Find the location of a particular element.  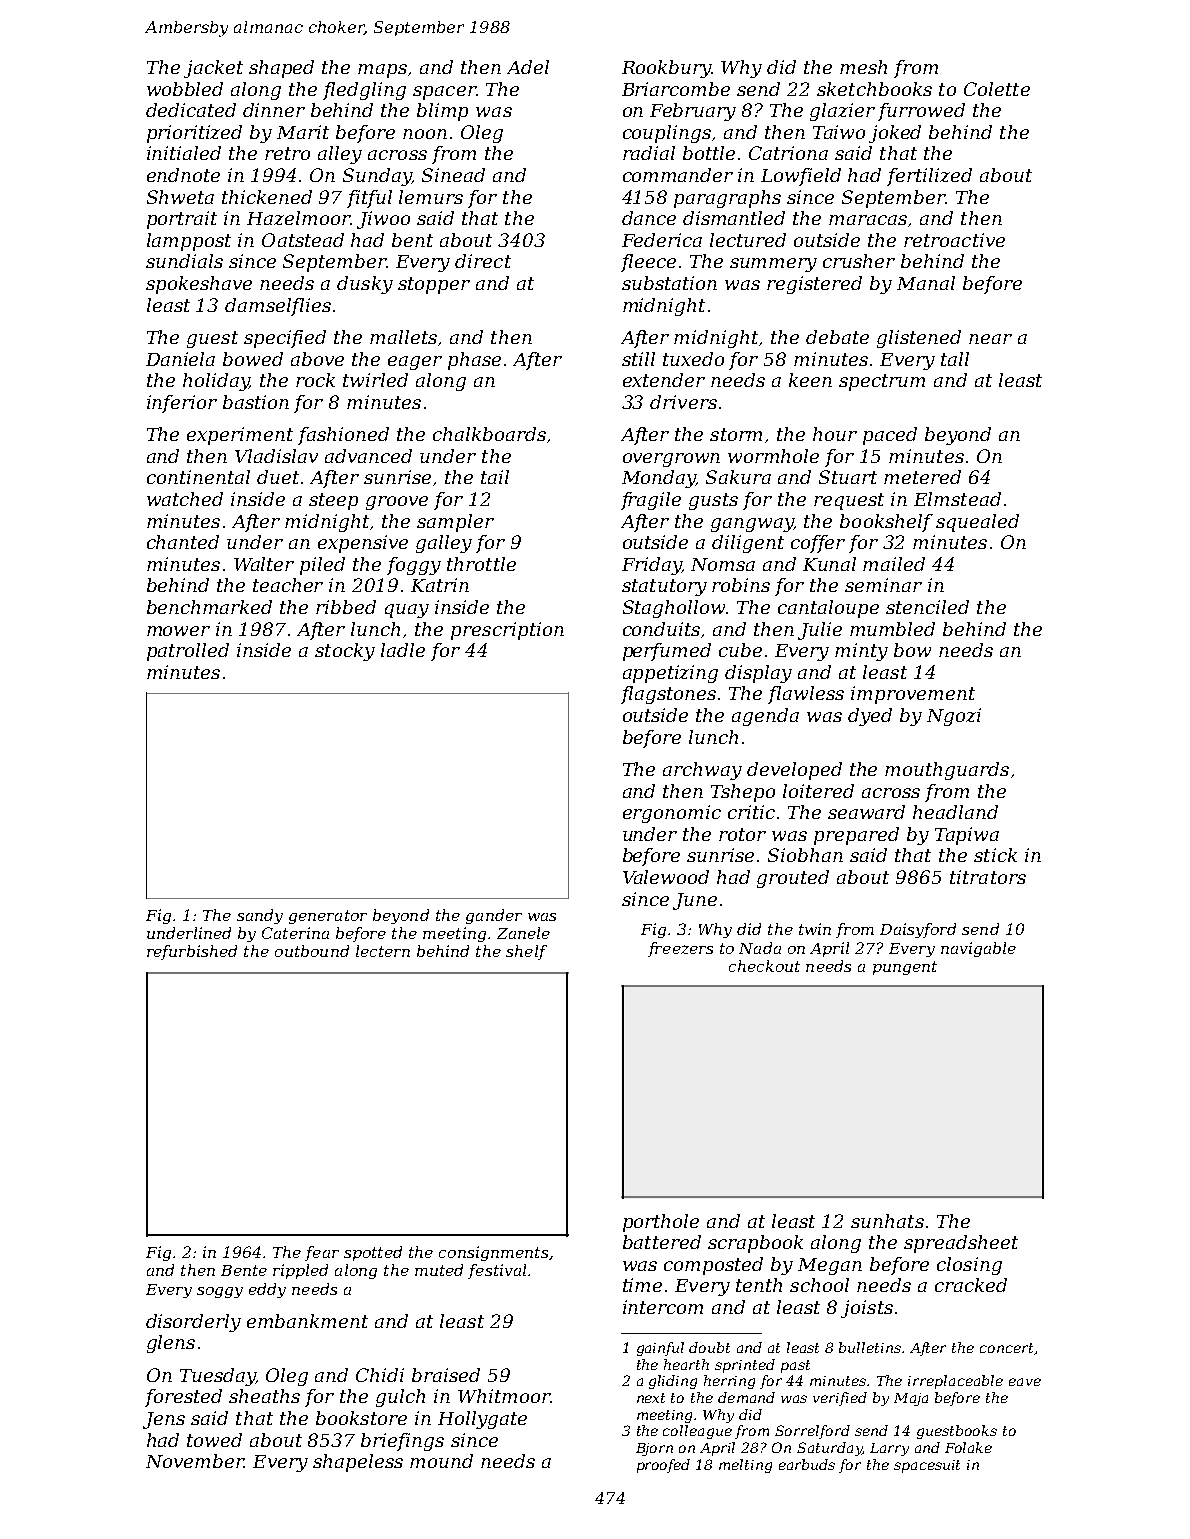

mesh is located at coordinates (863, 67).
